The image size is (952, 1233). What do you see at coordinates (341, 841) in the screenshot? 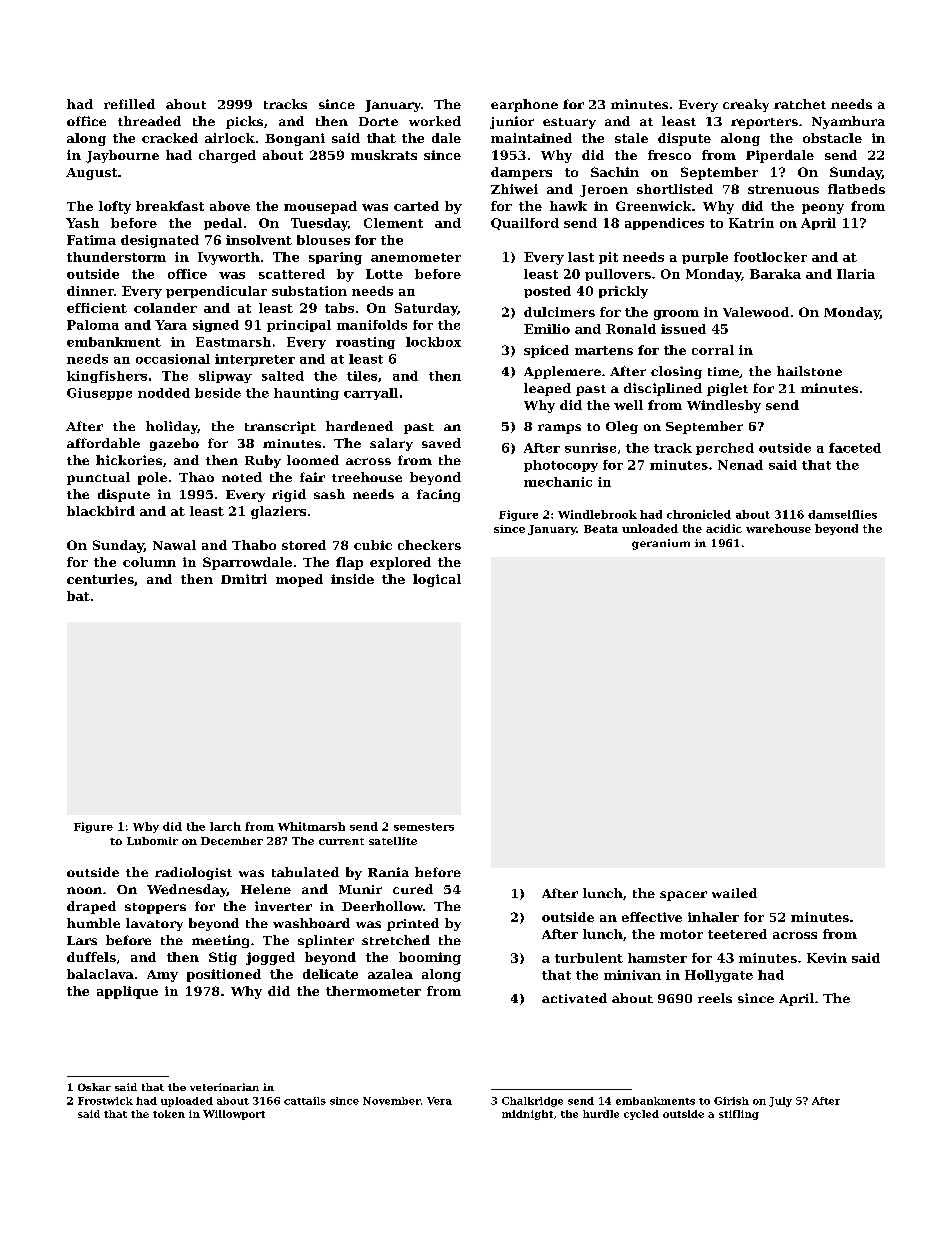
I see `current` at bounding box center [341, 841].
